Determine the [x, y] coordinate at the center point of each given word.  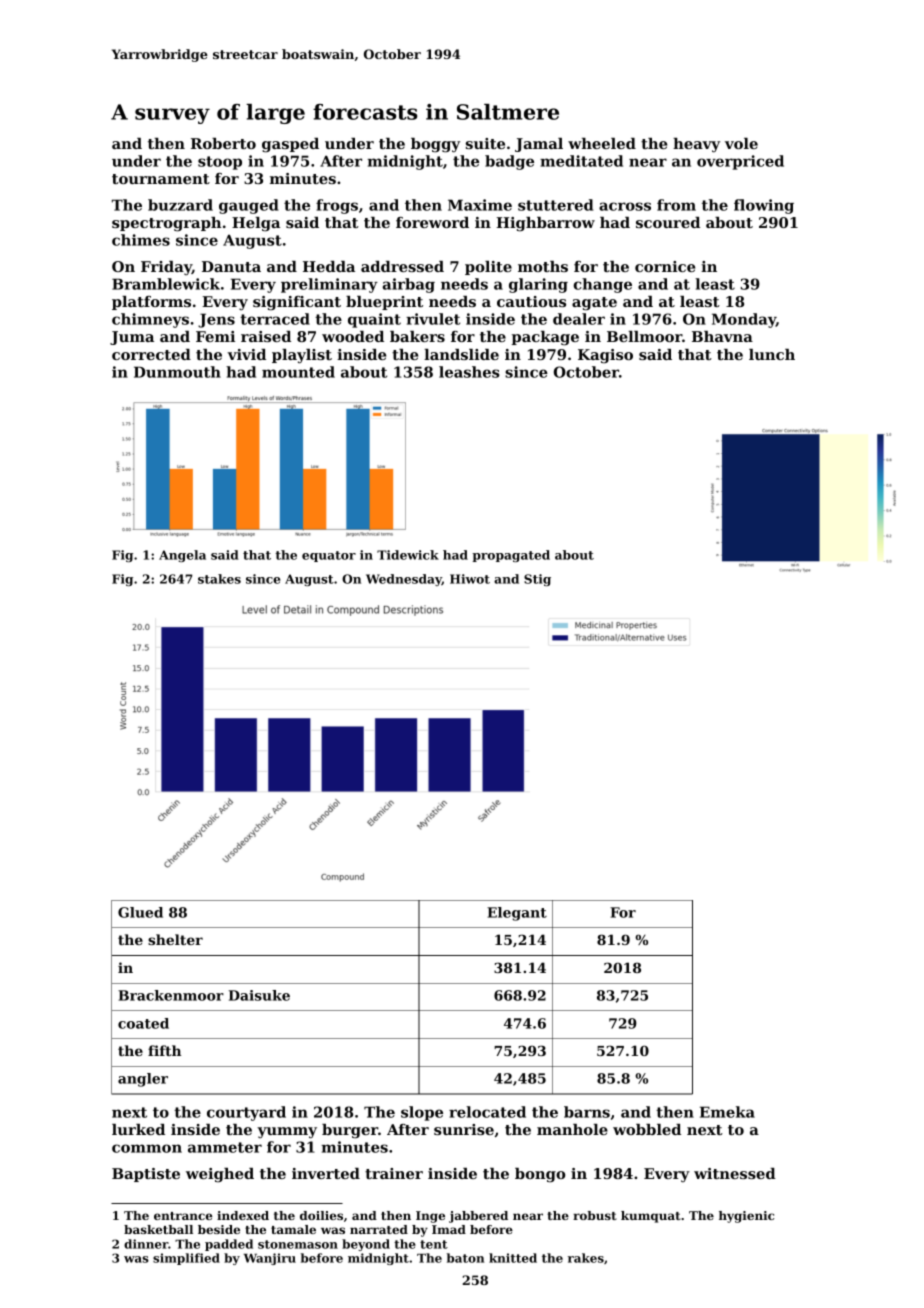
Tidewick [408, 555]
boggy [435, 145]
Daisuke [259, 995]
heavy [696, 145]
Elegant [517, 914]
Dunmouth [177, 372]
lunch [772, 354]
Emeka [727, 1112]
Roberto [223, 143]
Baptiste [146, 1175]
